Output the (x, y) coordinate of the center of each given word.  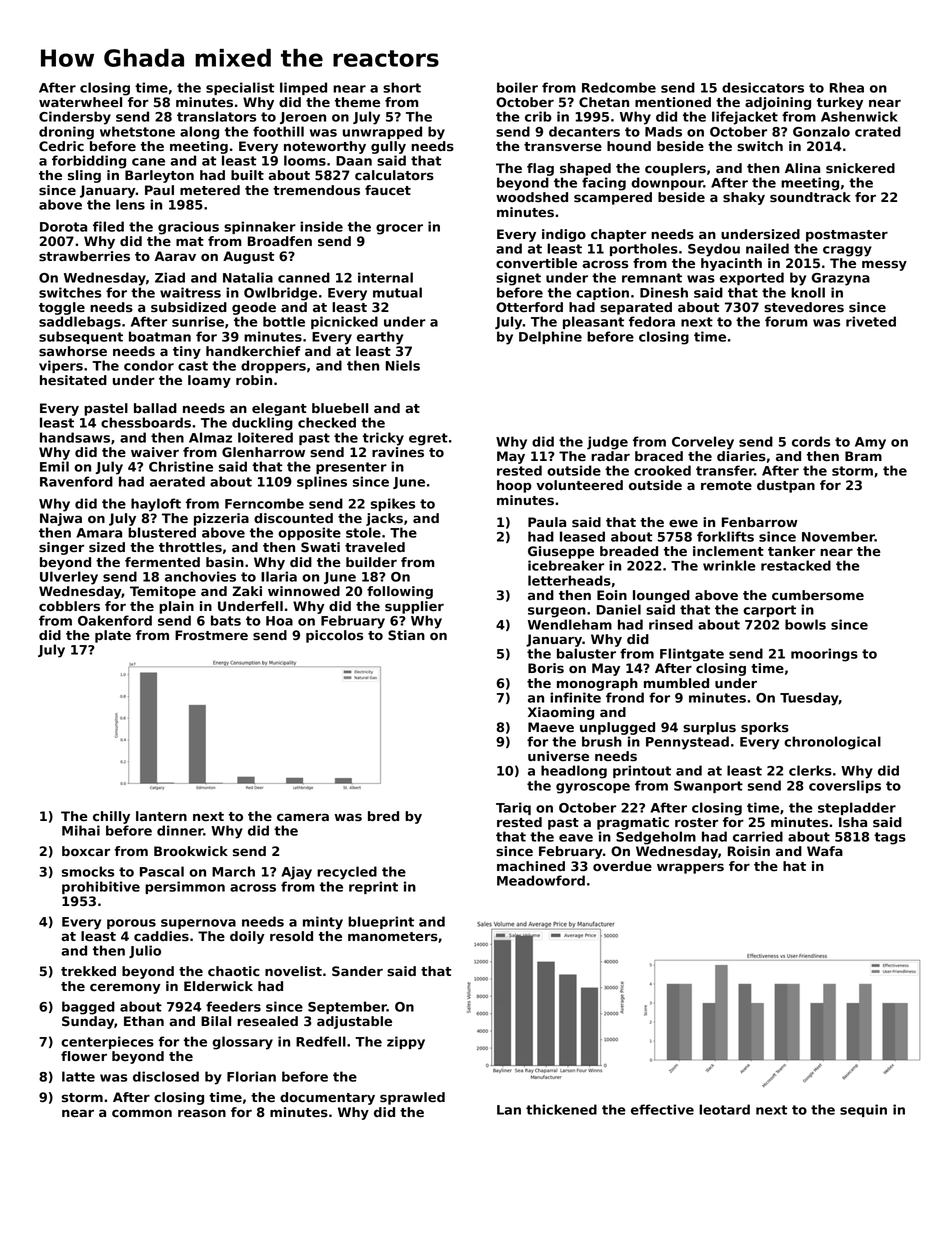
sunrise (198, 321)
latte (78, 1076)
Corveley (703, 443)
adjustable (354, 1022)
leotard (724, 1109)
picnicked (344, 322)
